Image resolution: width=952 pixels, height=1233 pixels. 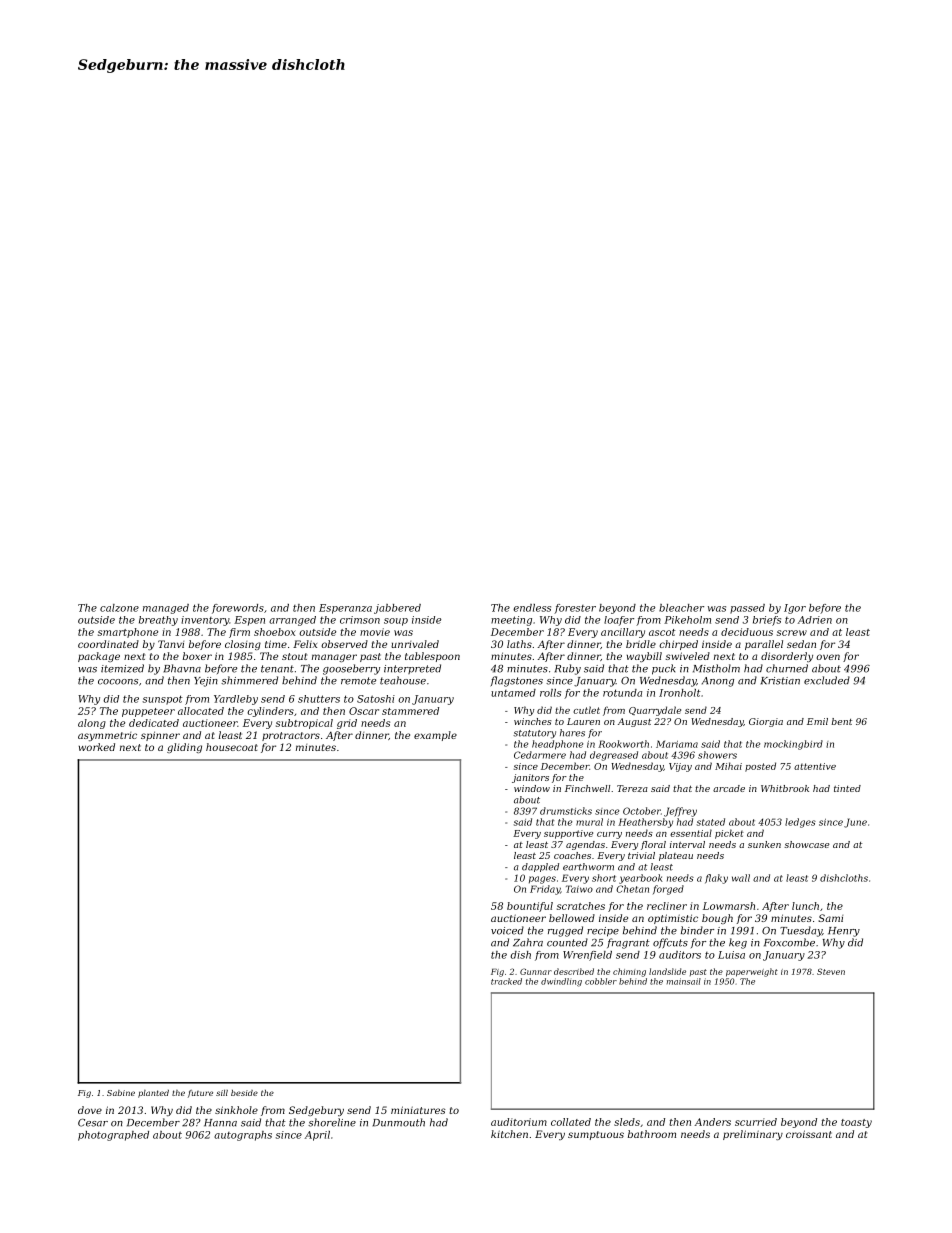 What do you see at coordinates (291, 736) in the screenshot?
I see `protractors` at bounding box center [291, 736].
